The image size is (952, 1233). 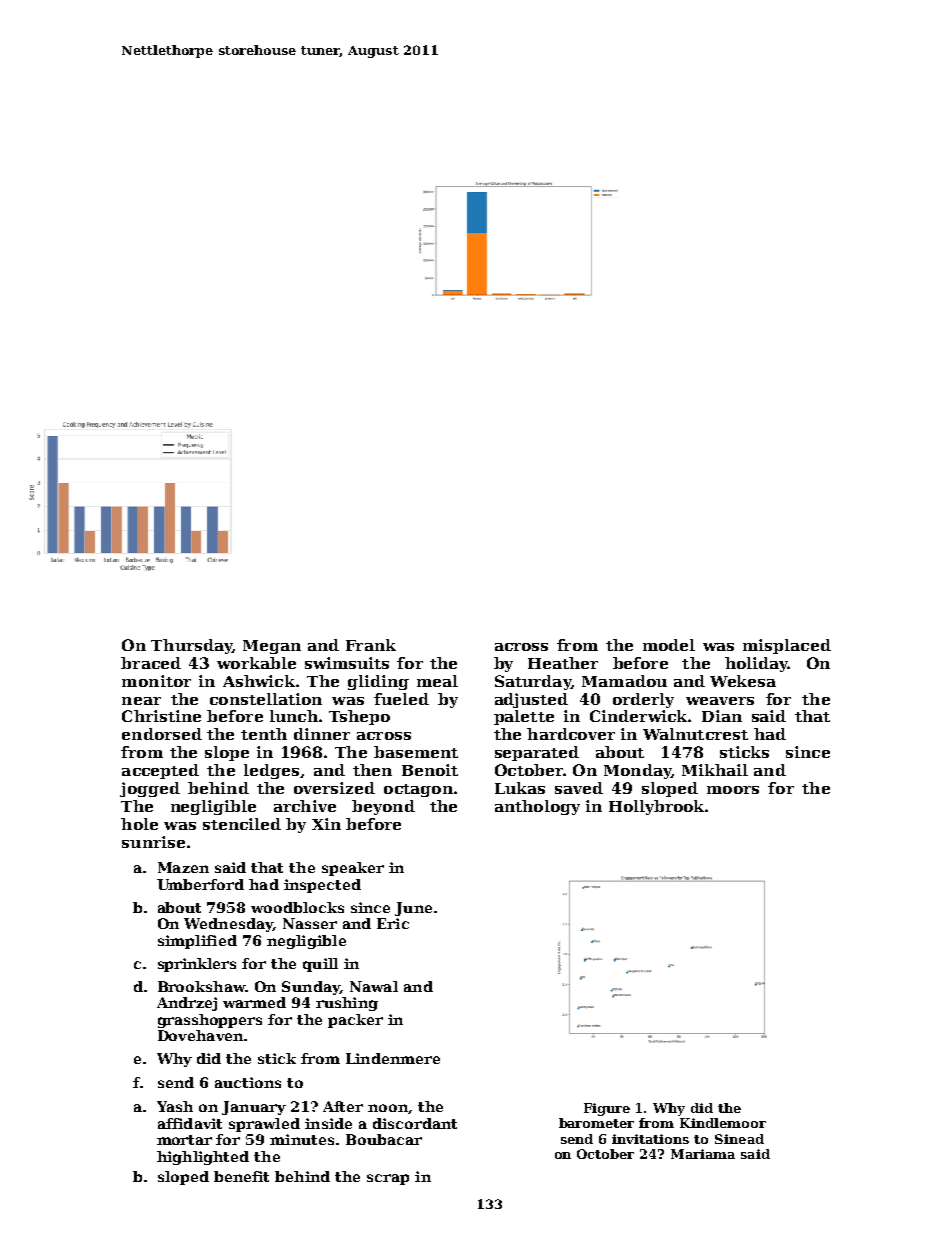 What do you see at coordinates (374, 986) in the document?
I see `Nawal` at bounding box center [374, 986].
